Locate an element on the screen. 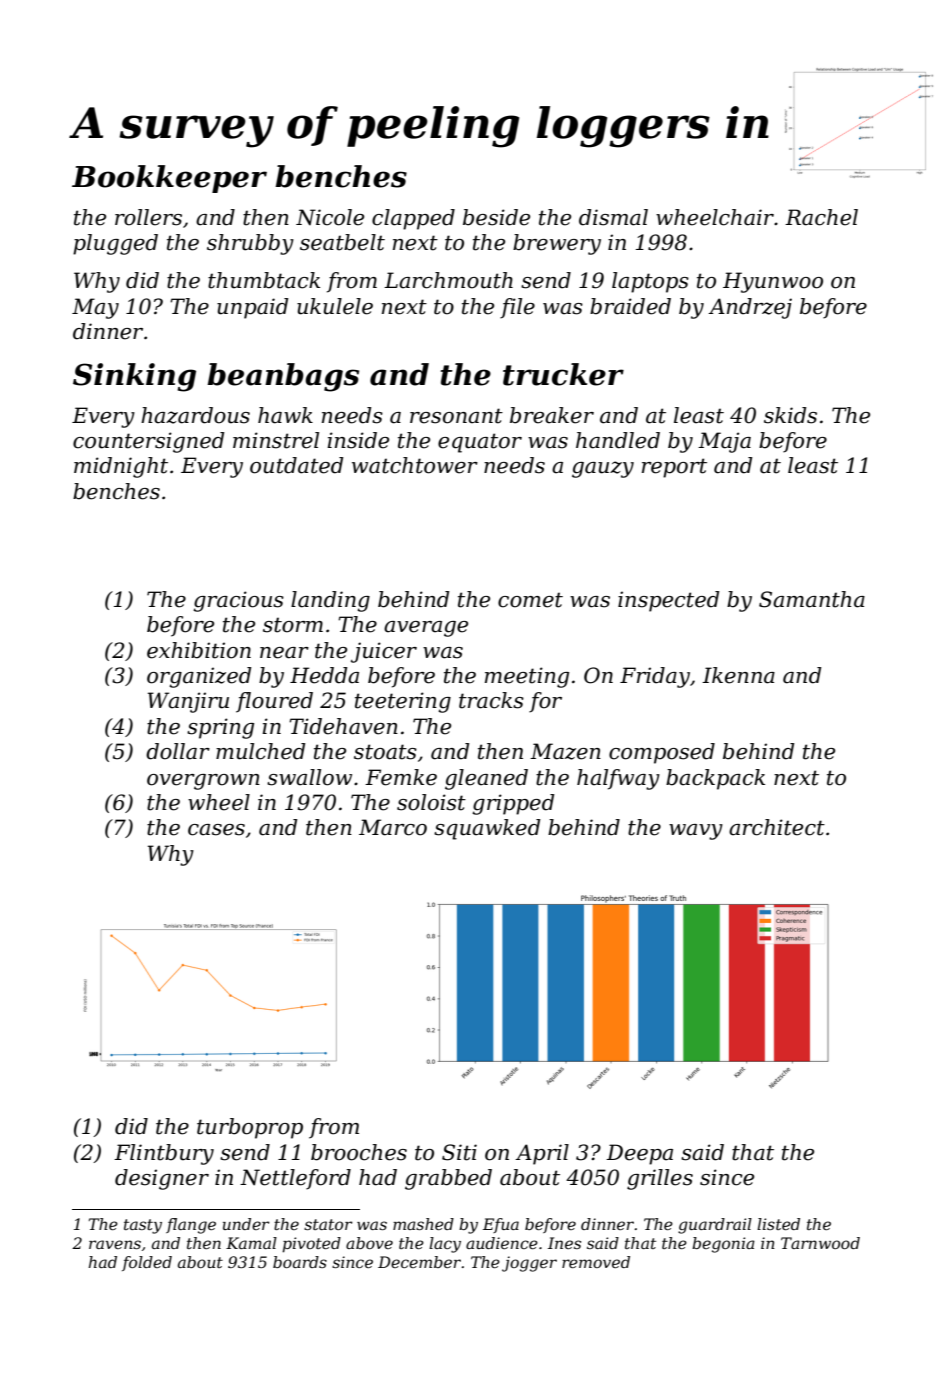  squawked is located at coordinates (487, 829).
